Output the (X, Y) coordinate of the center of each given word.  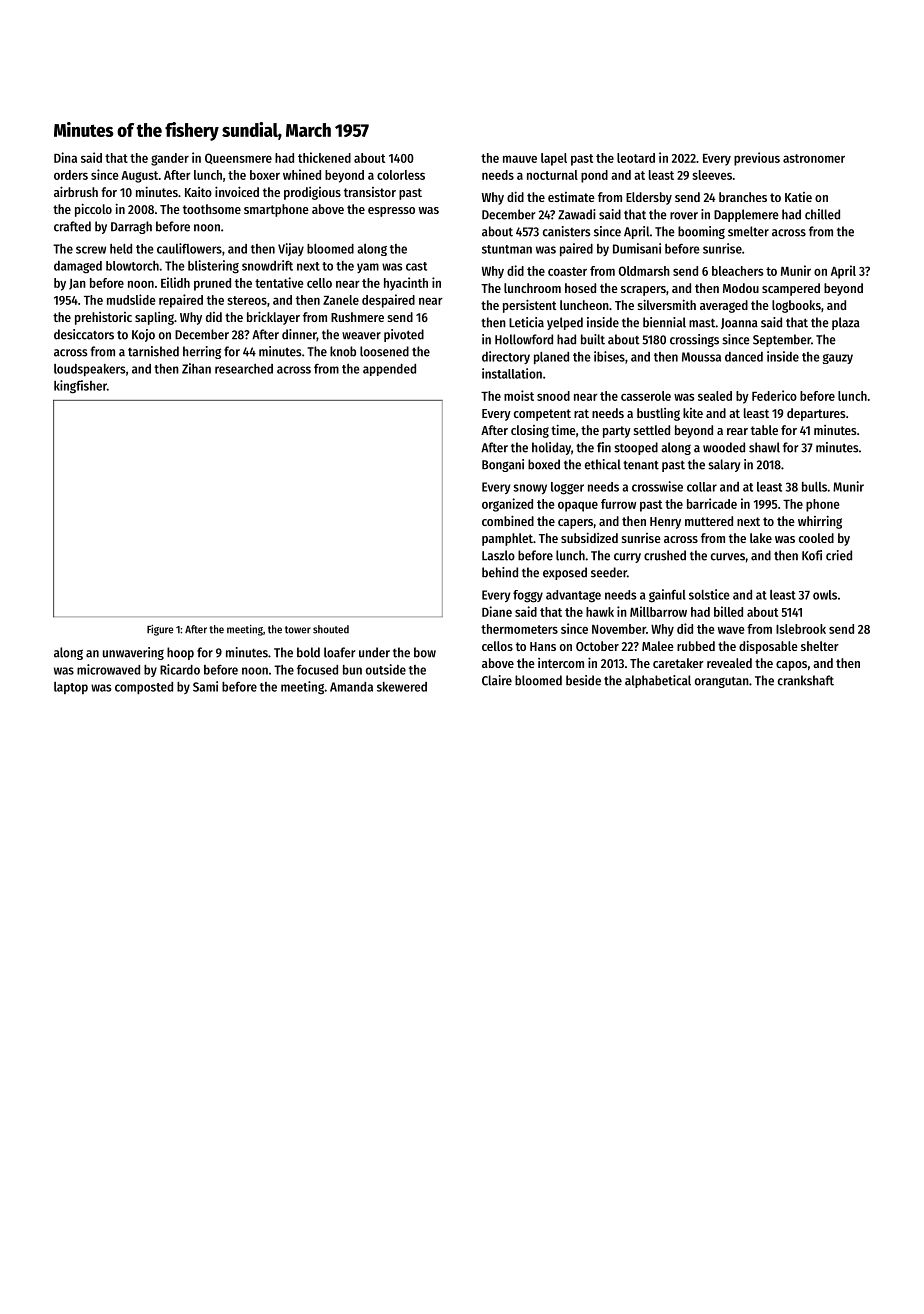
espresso (391, 212)
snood (553, 396)
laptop (71, 688)
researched (244, 369)
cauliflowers (189, 248)
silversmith (667, 304)
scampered (791, 289)
